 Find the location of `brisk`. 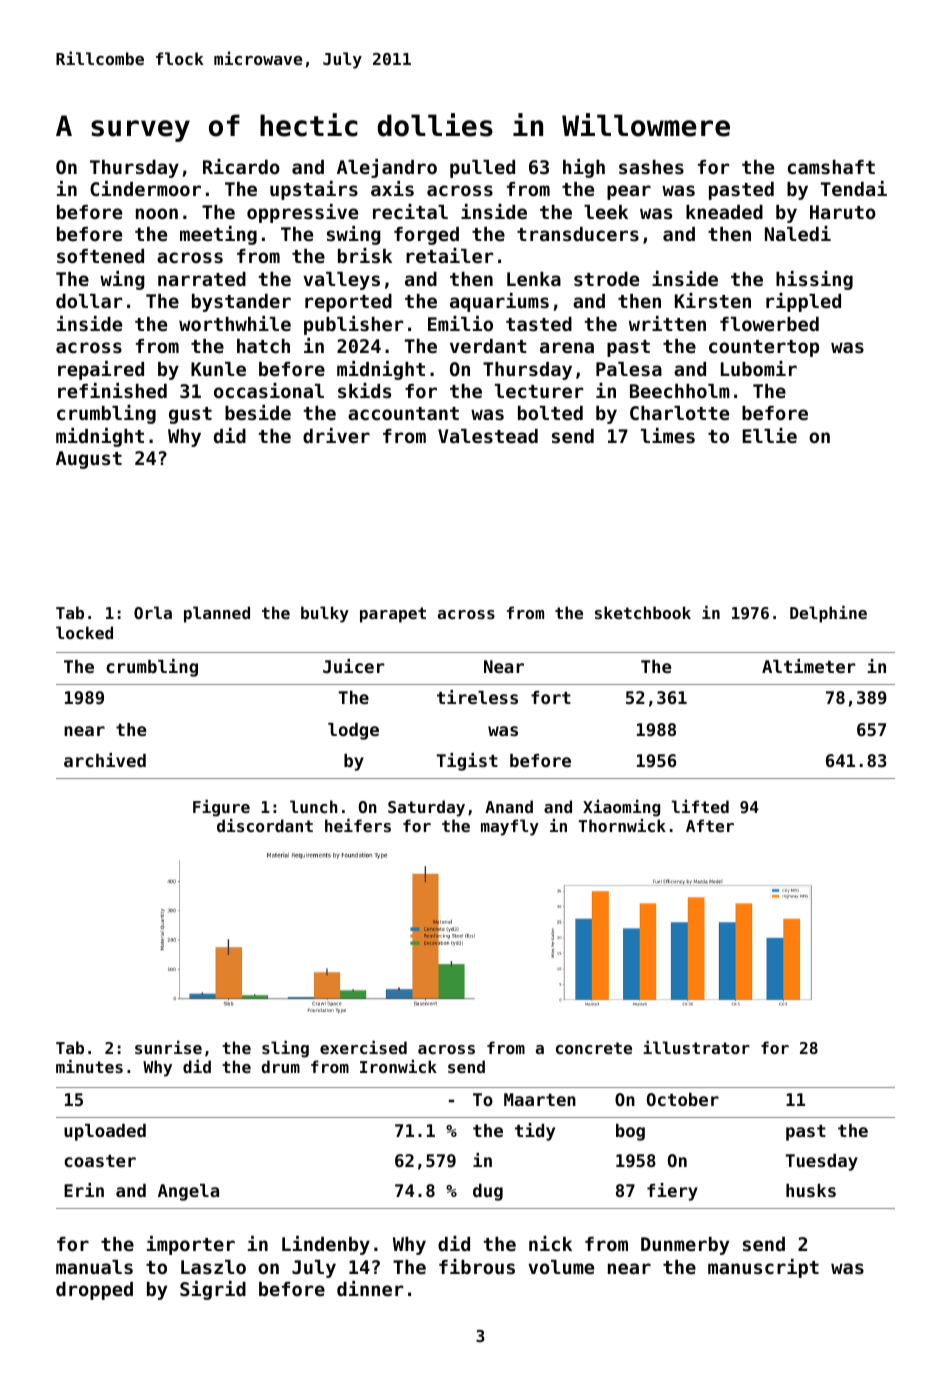

brisk is located at coordinates (365, 255).
